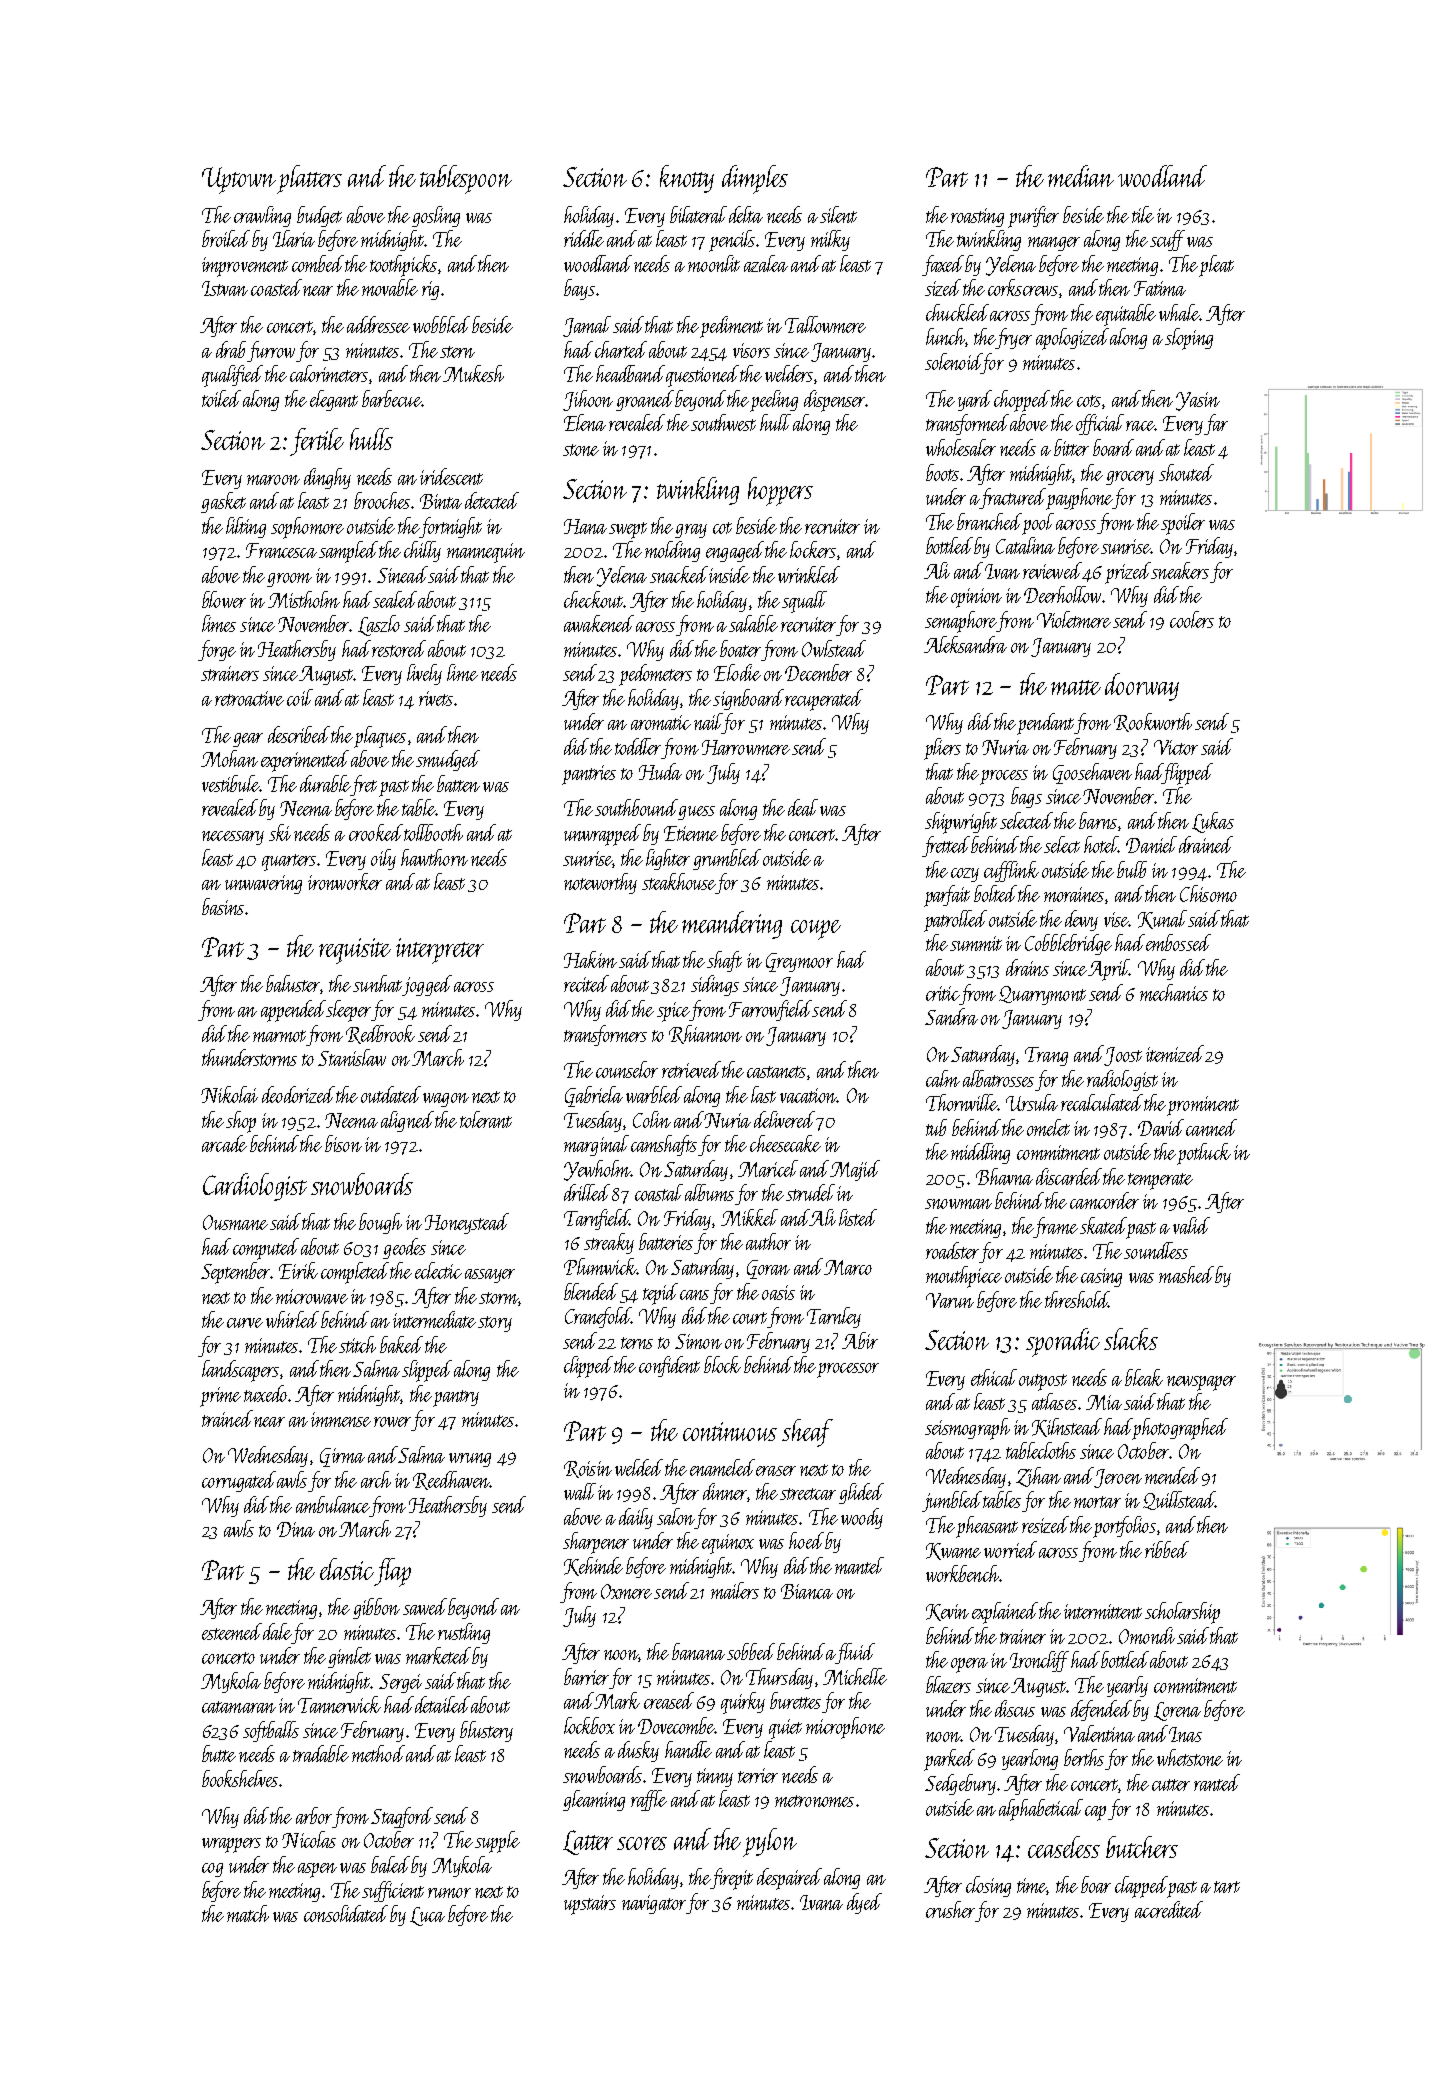 The width and height of the document is (1450, 2100). What do you see at coordinates (1081, 176) in the document?
I see `median` at bounding box center [1081, 176].
